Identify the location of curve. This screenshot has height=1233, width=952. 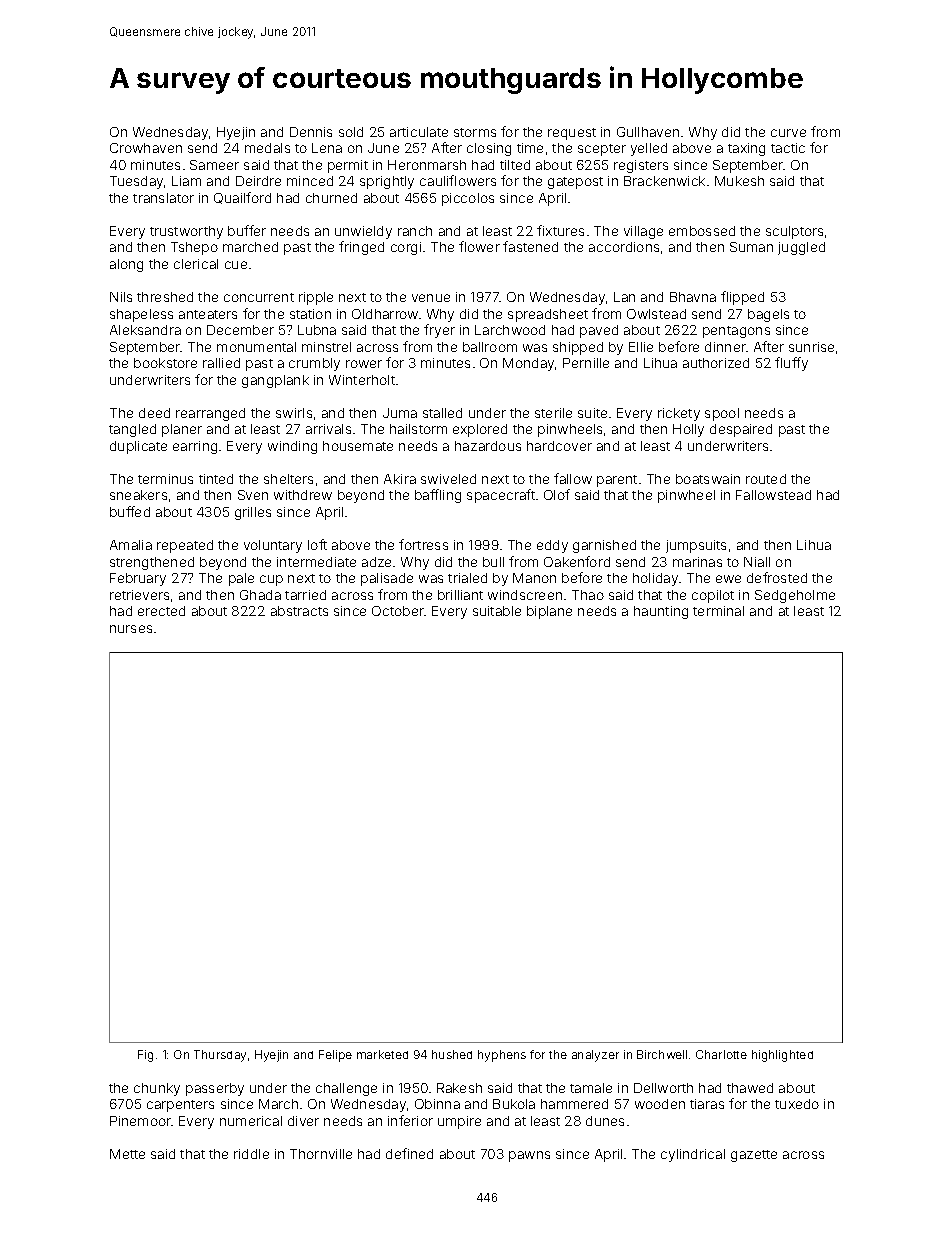
(788, 133).
